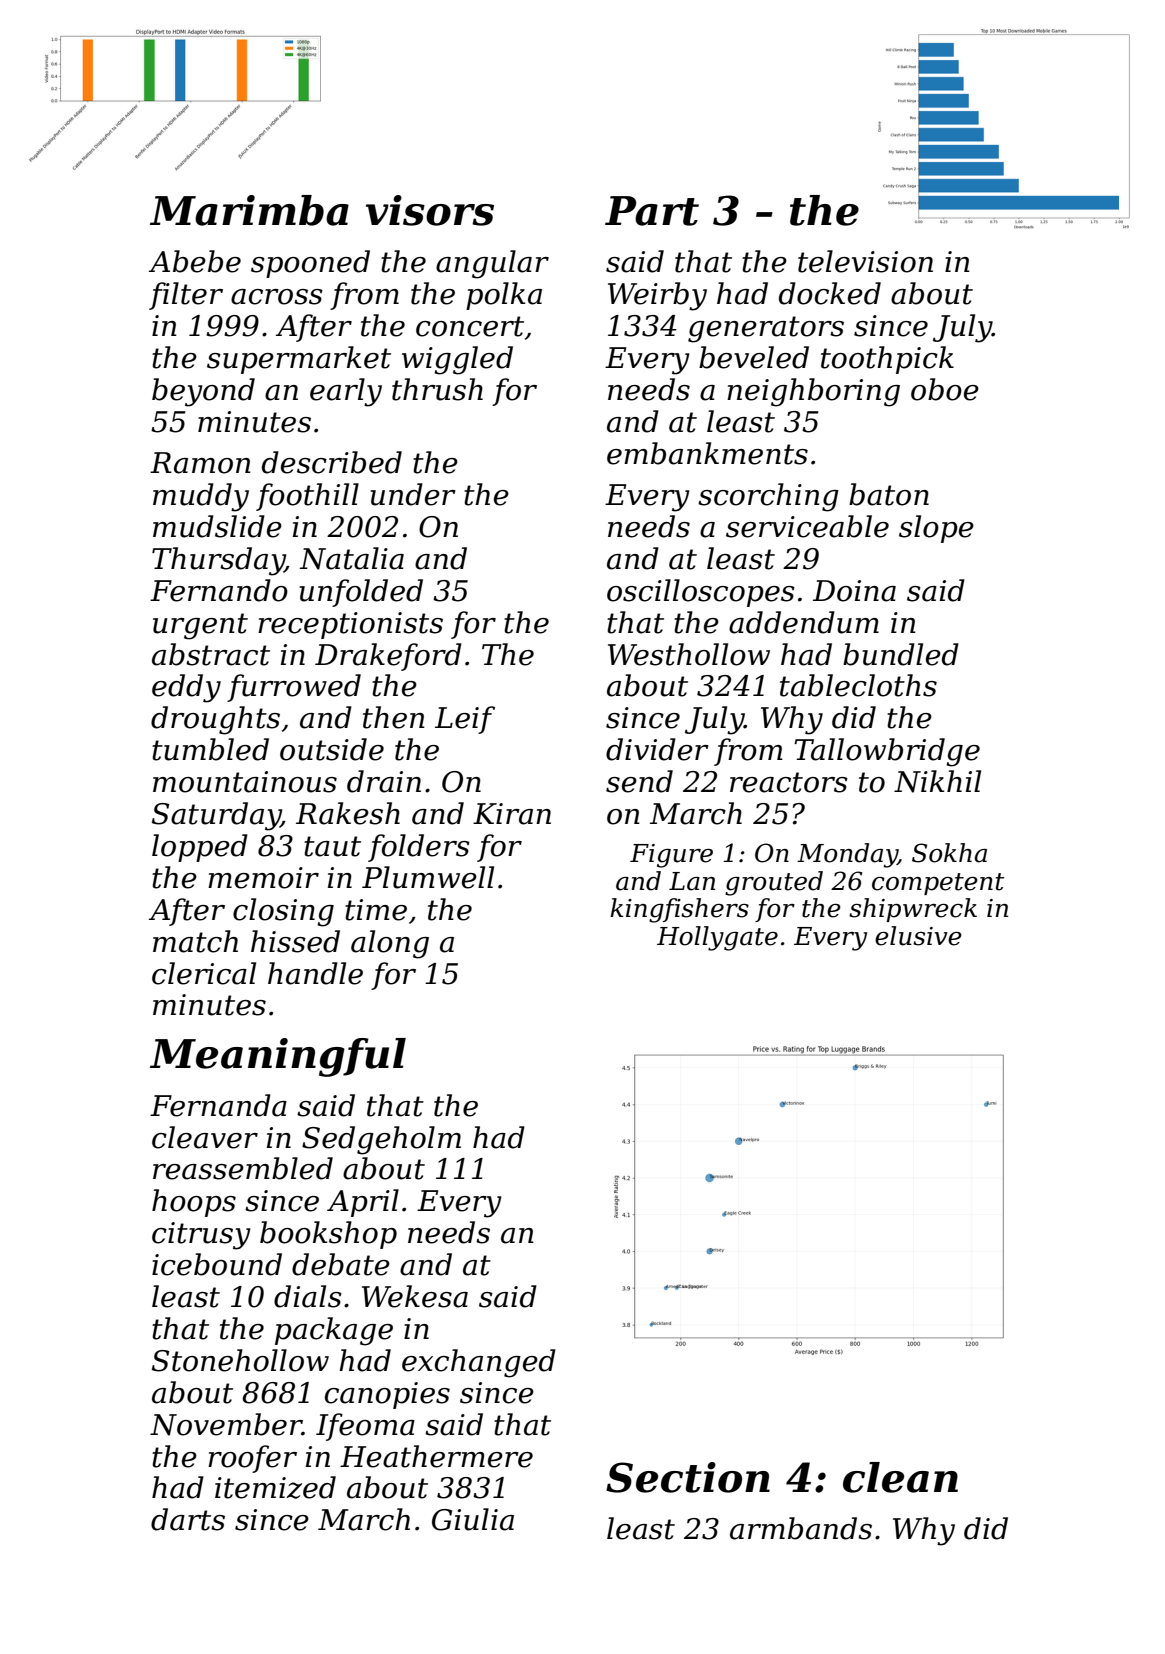  What do you see at coordinates (479, 1363) in the document?
I see `exchanged` at bounding box center [479, 1363].
